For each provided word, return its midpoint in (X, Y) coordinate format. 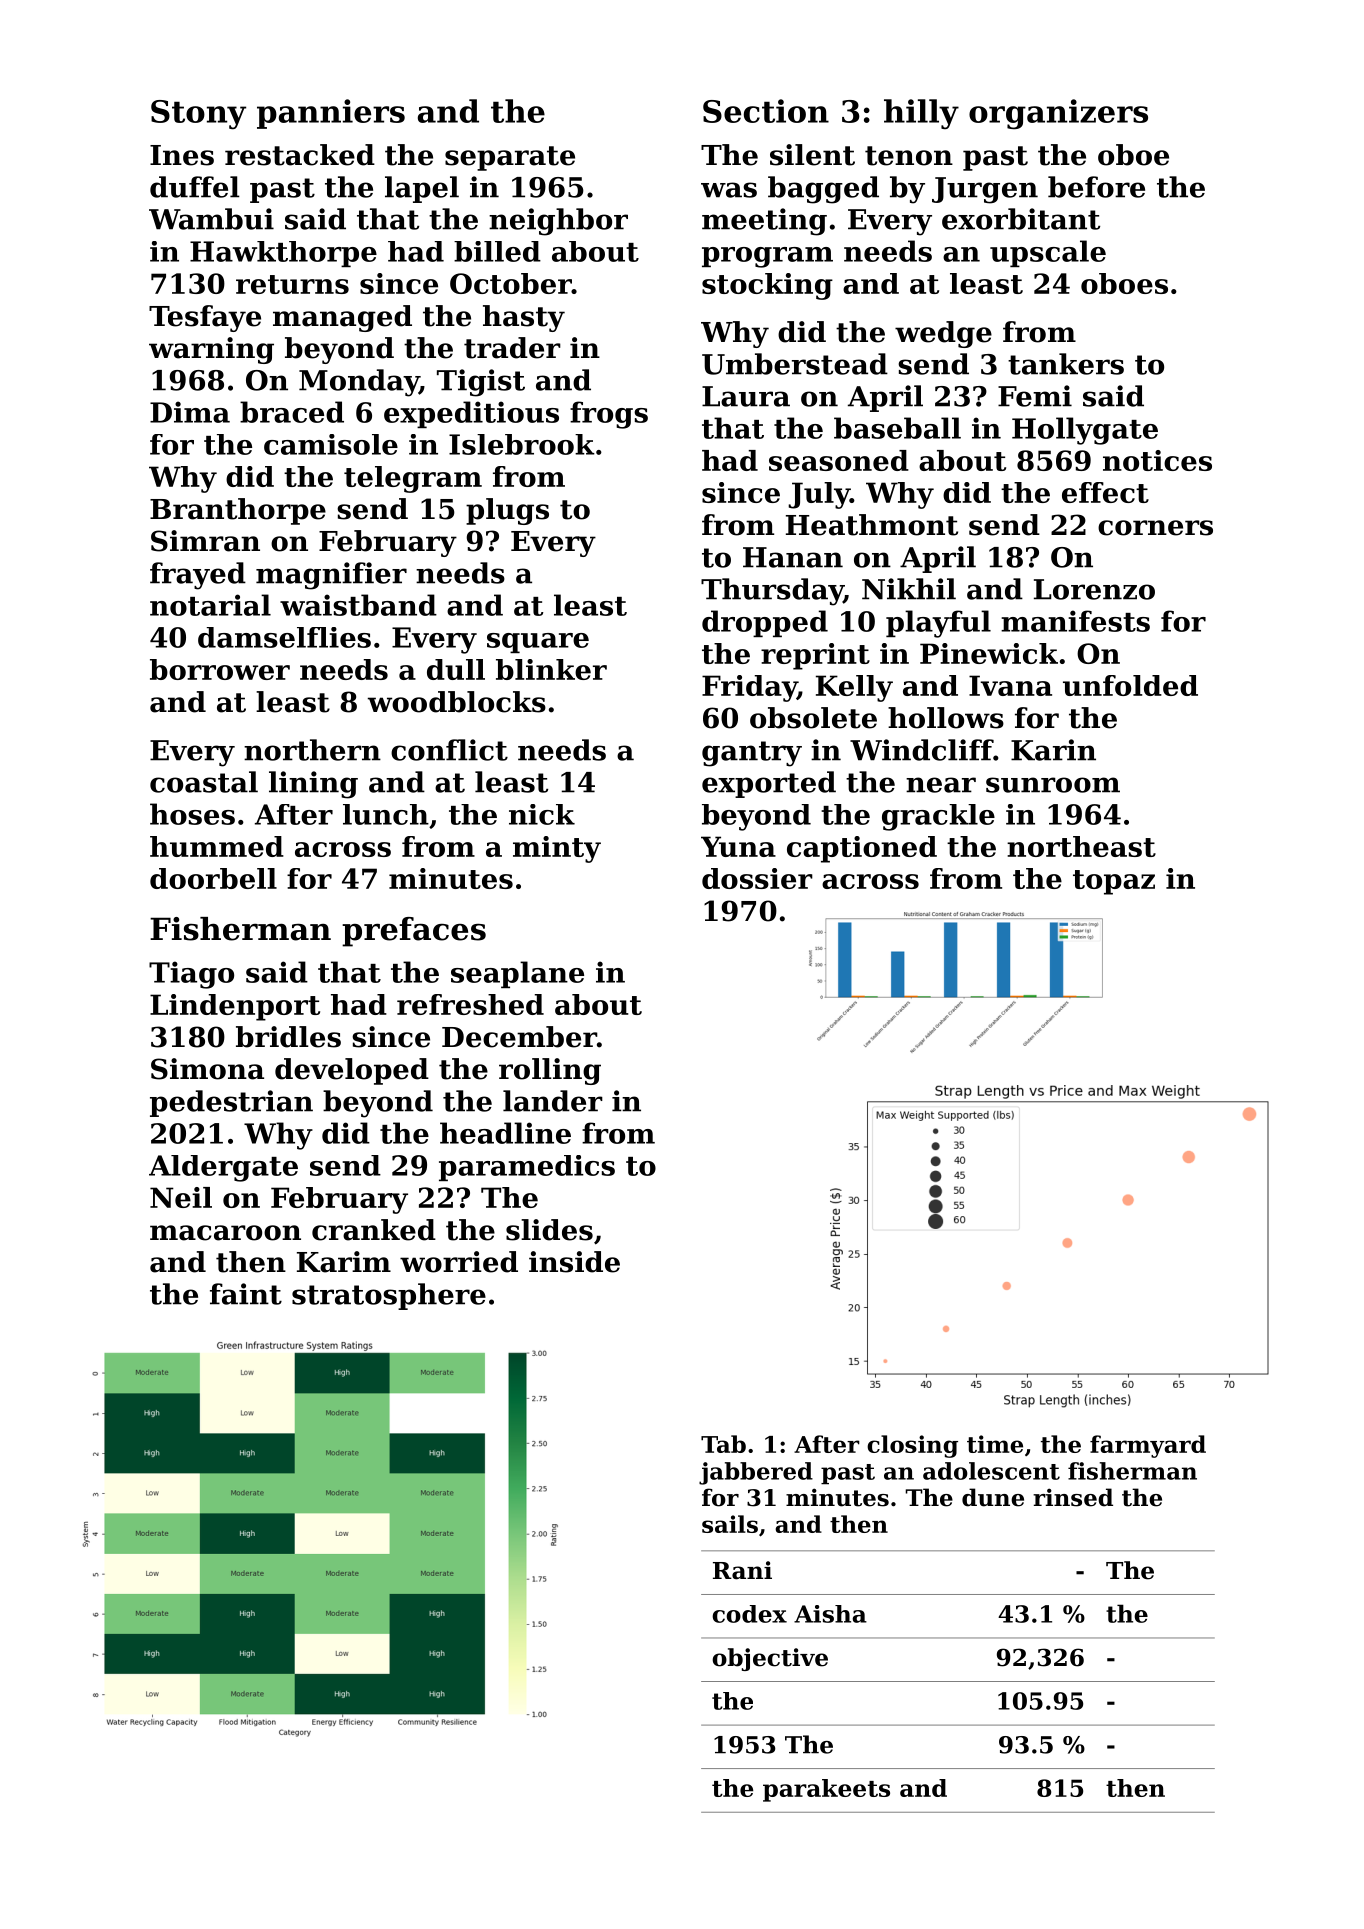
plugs (507, 511)
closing (912, 1446)
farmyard (1148, 1446)
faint (246, 1294)
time (995, 1444)
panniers (331, 114)
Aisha (830, 1614)
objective (770, 1659)
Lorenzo (1094, 589)
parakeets (826, 1790)
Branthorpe (238, 511)
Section (766, 111)
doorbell (213, 878)
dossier (757, 878)
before (1096, 187)
